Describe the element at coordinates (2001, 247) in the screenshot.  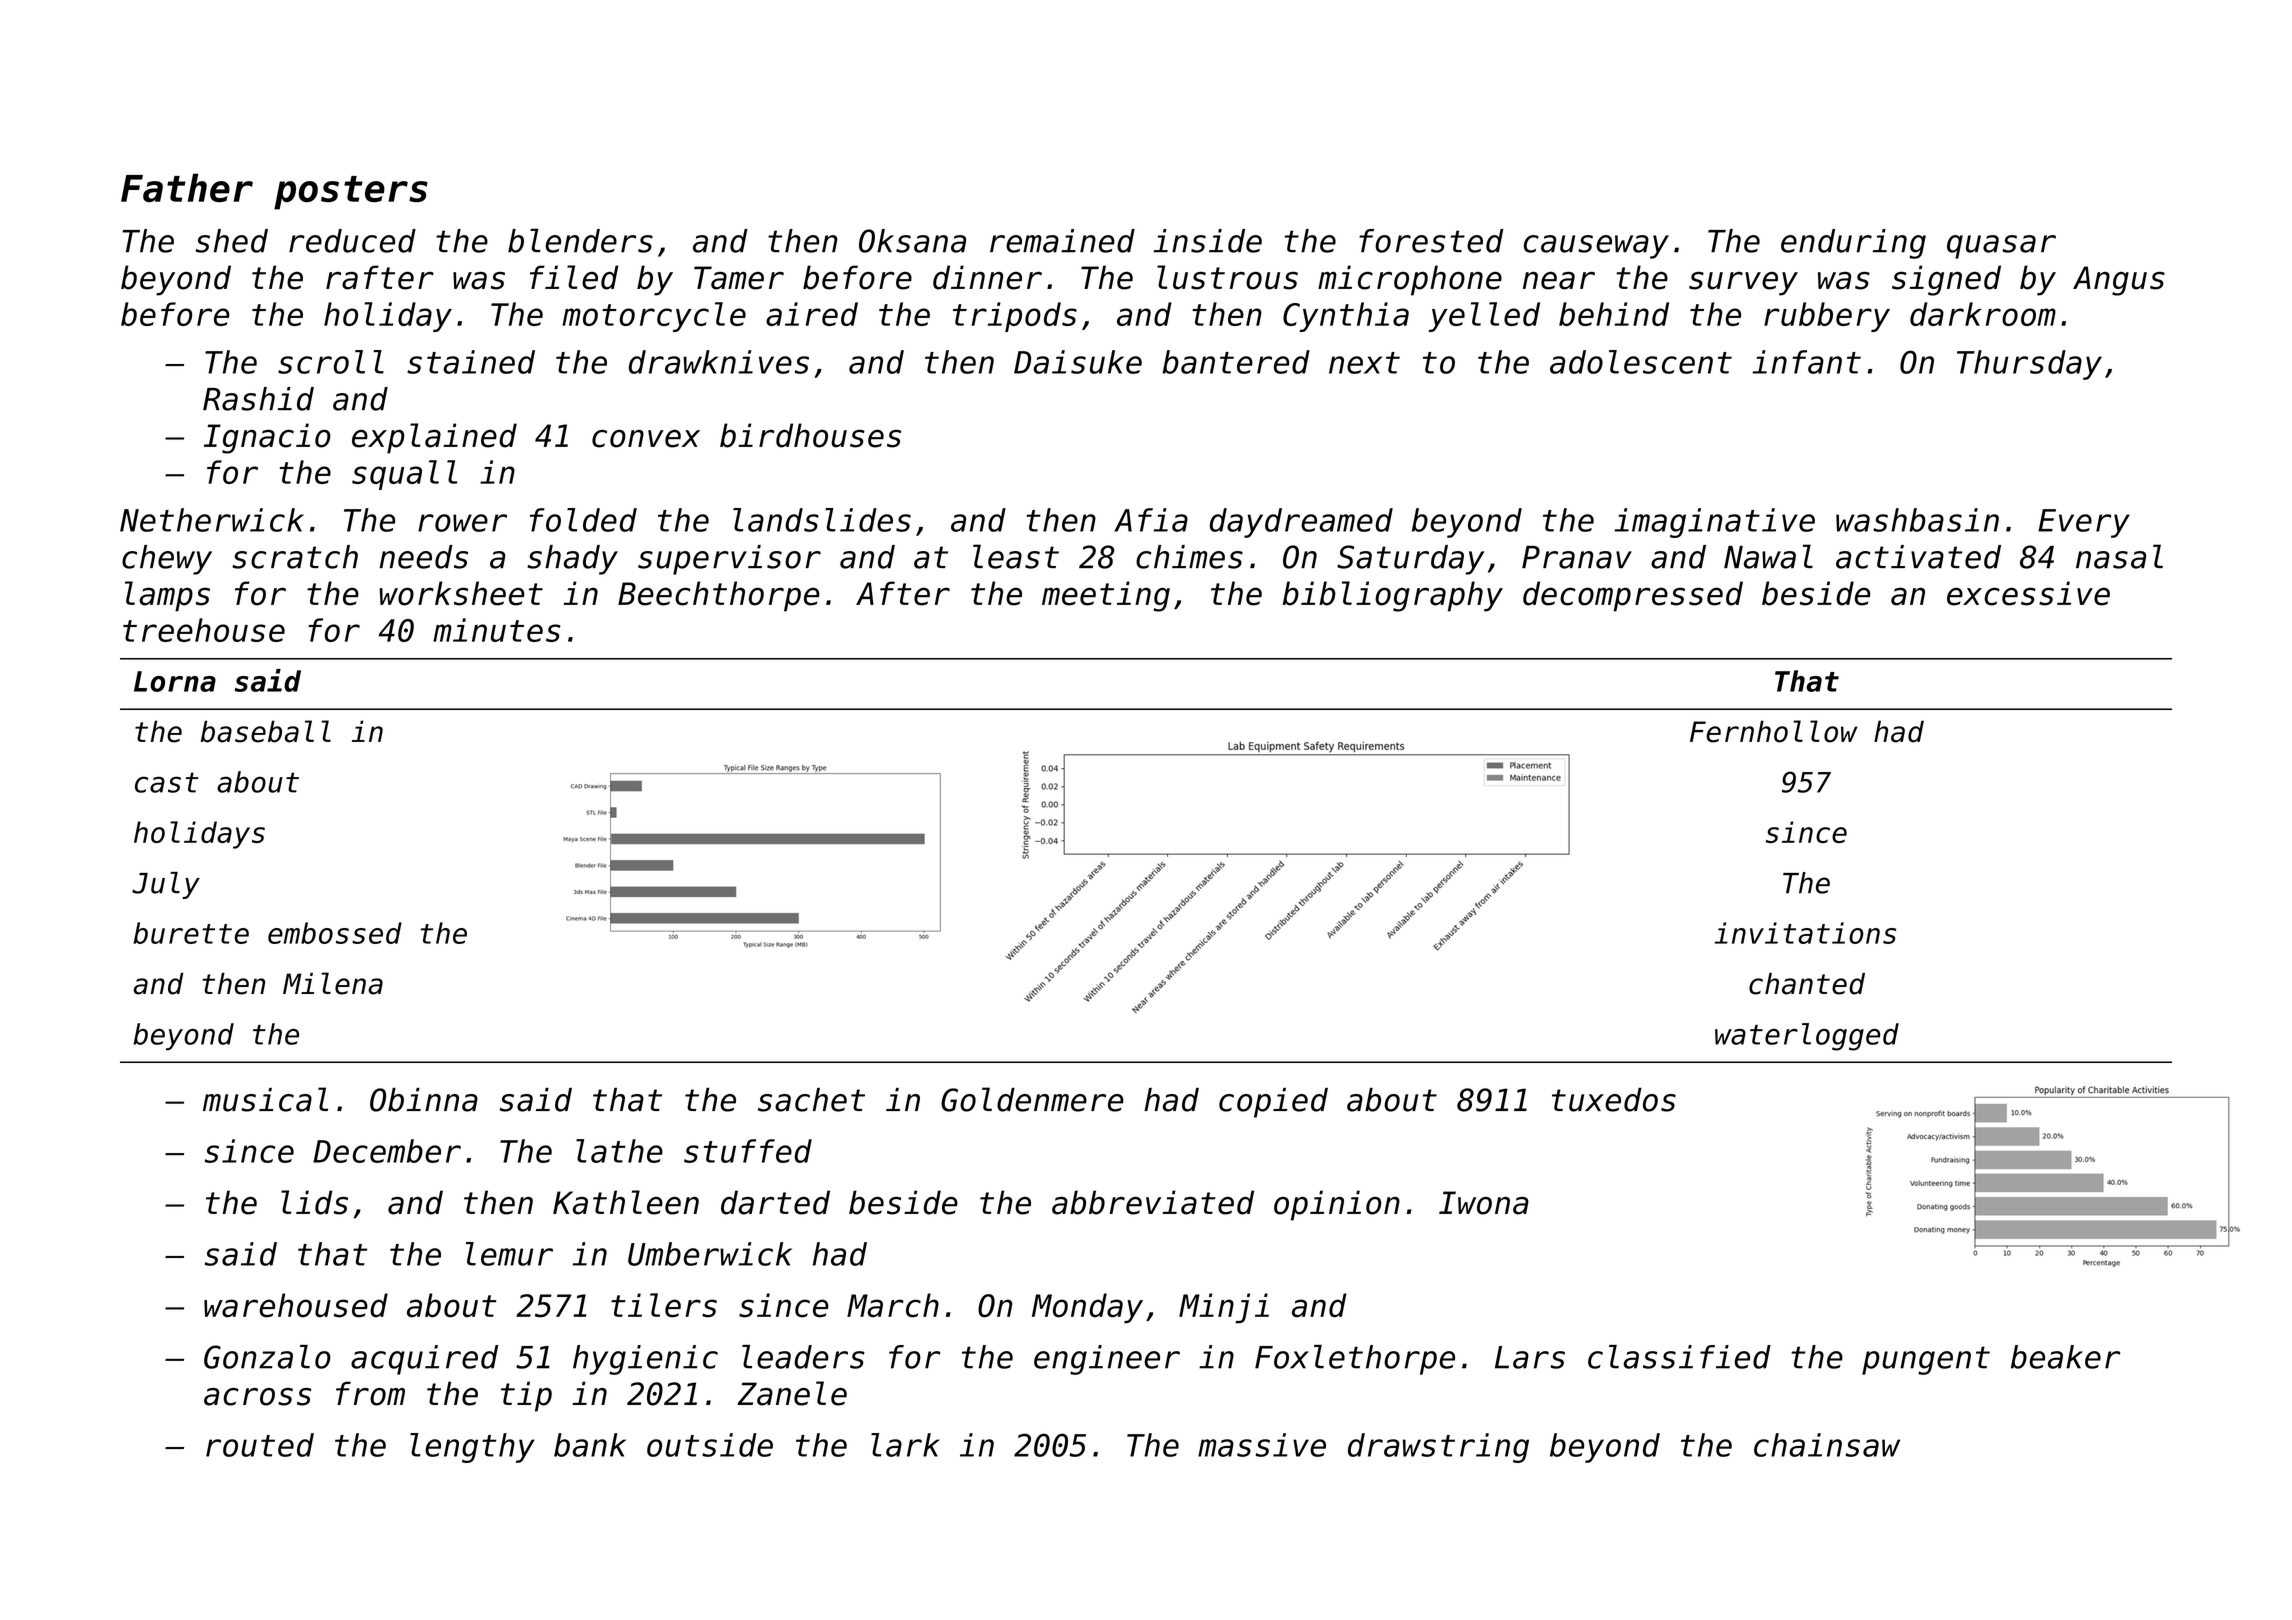
I see `quasar` at that location.
